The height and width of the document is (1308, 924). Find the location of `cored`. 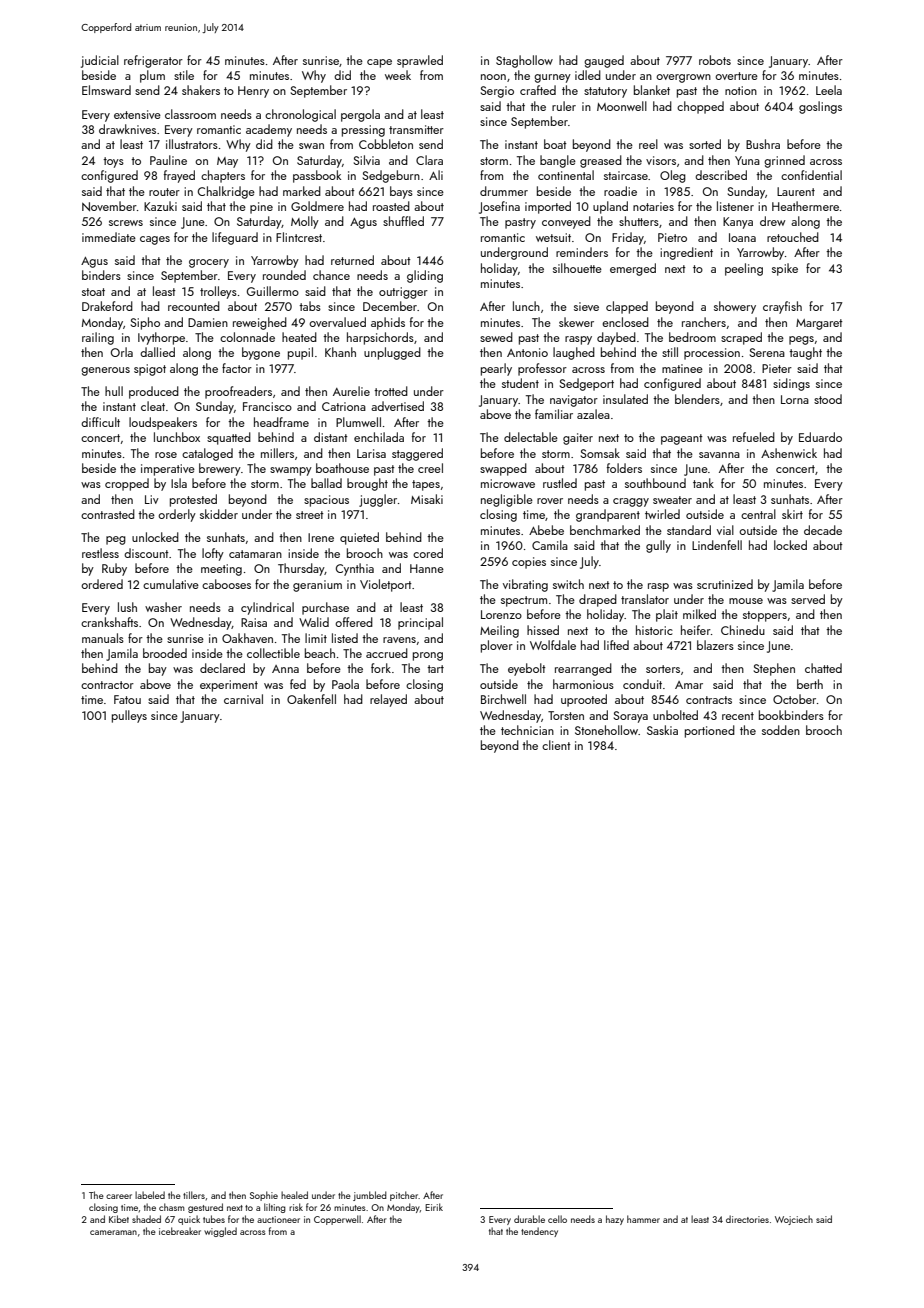

cored is located at coordinates (428, 553).
